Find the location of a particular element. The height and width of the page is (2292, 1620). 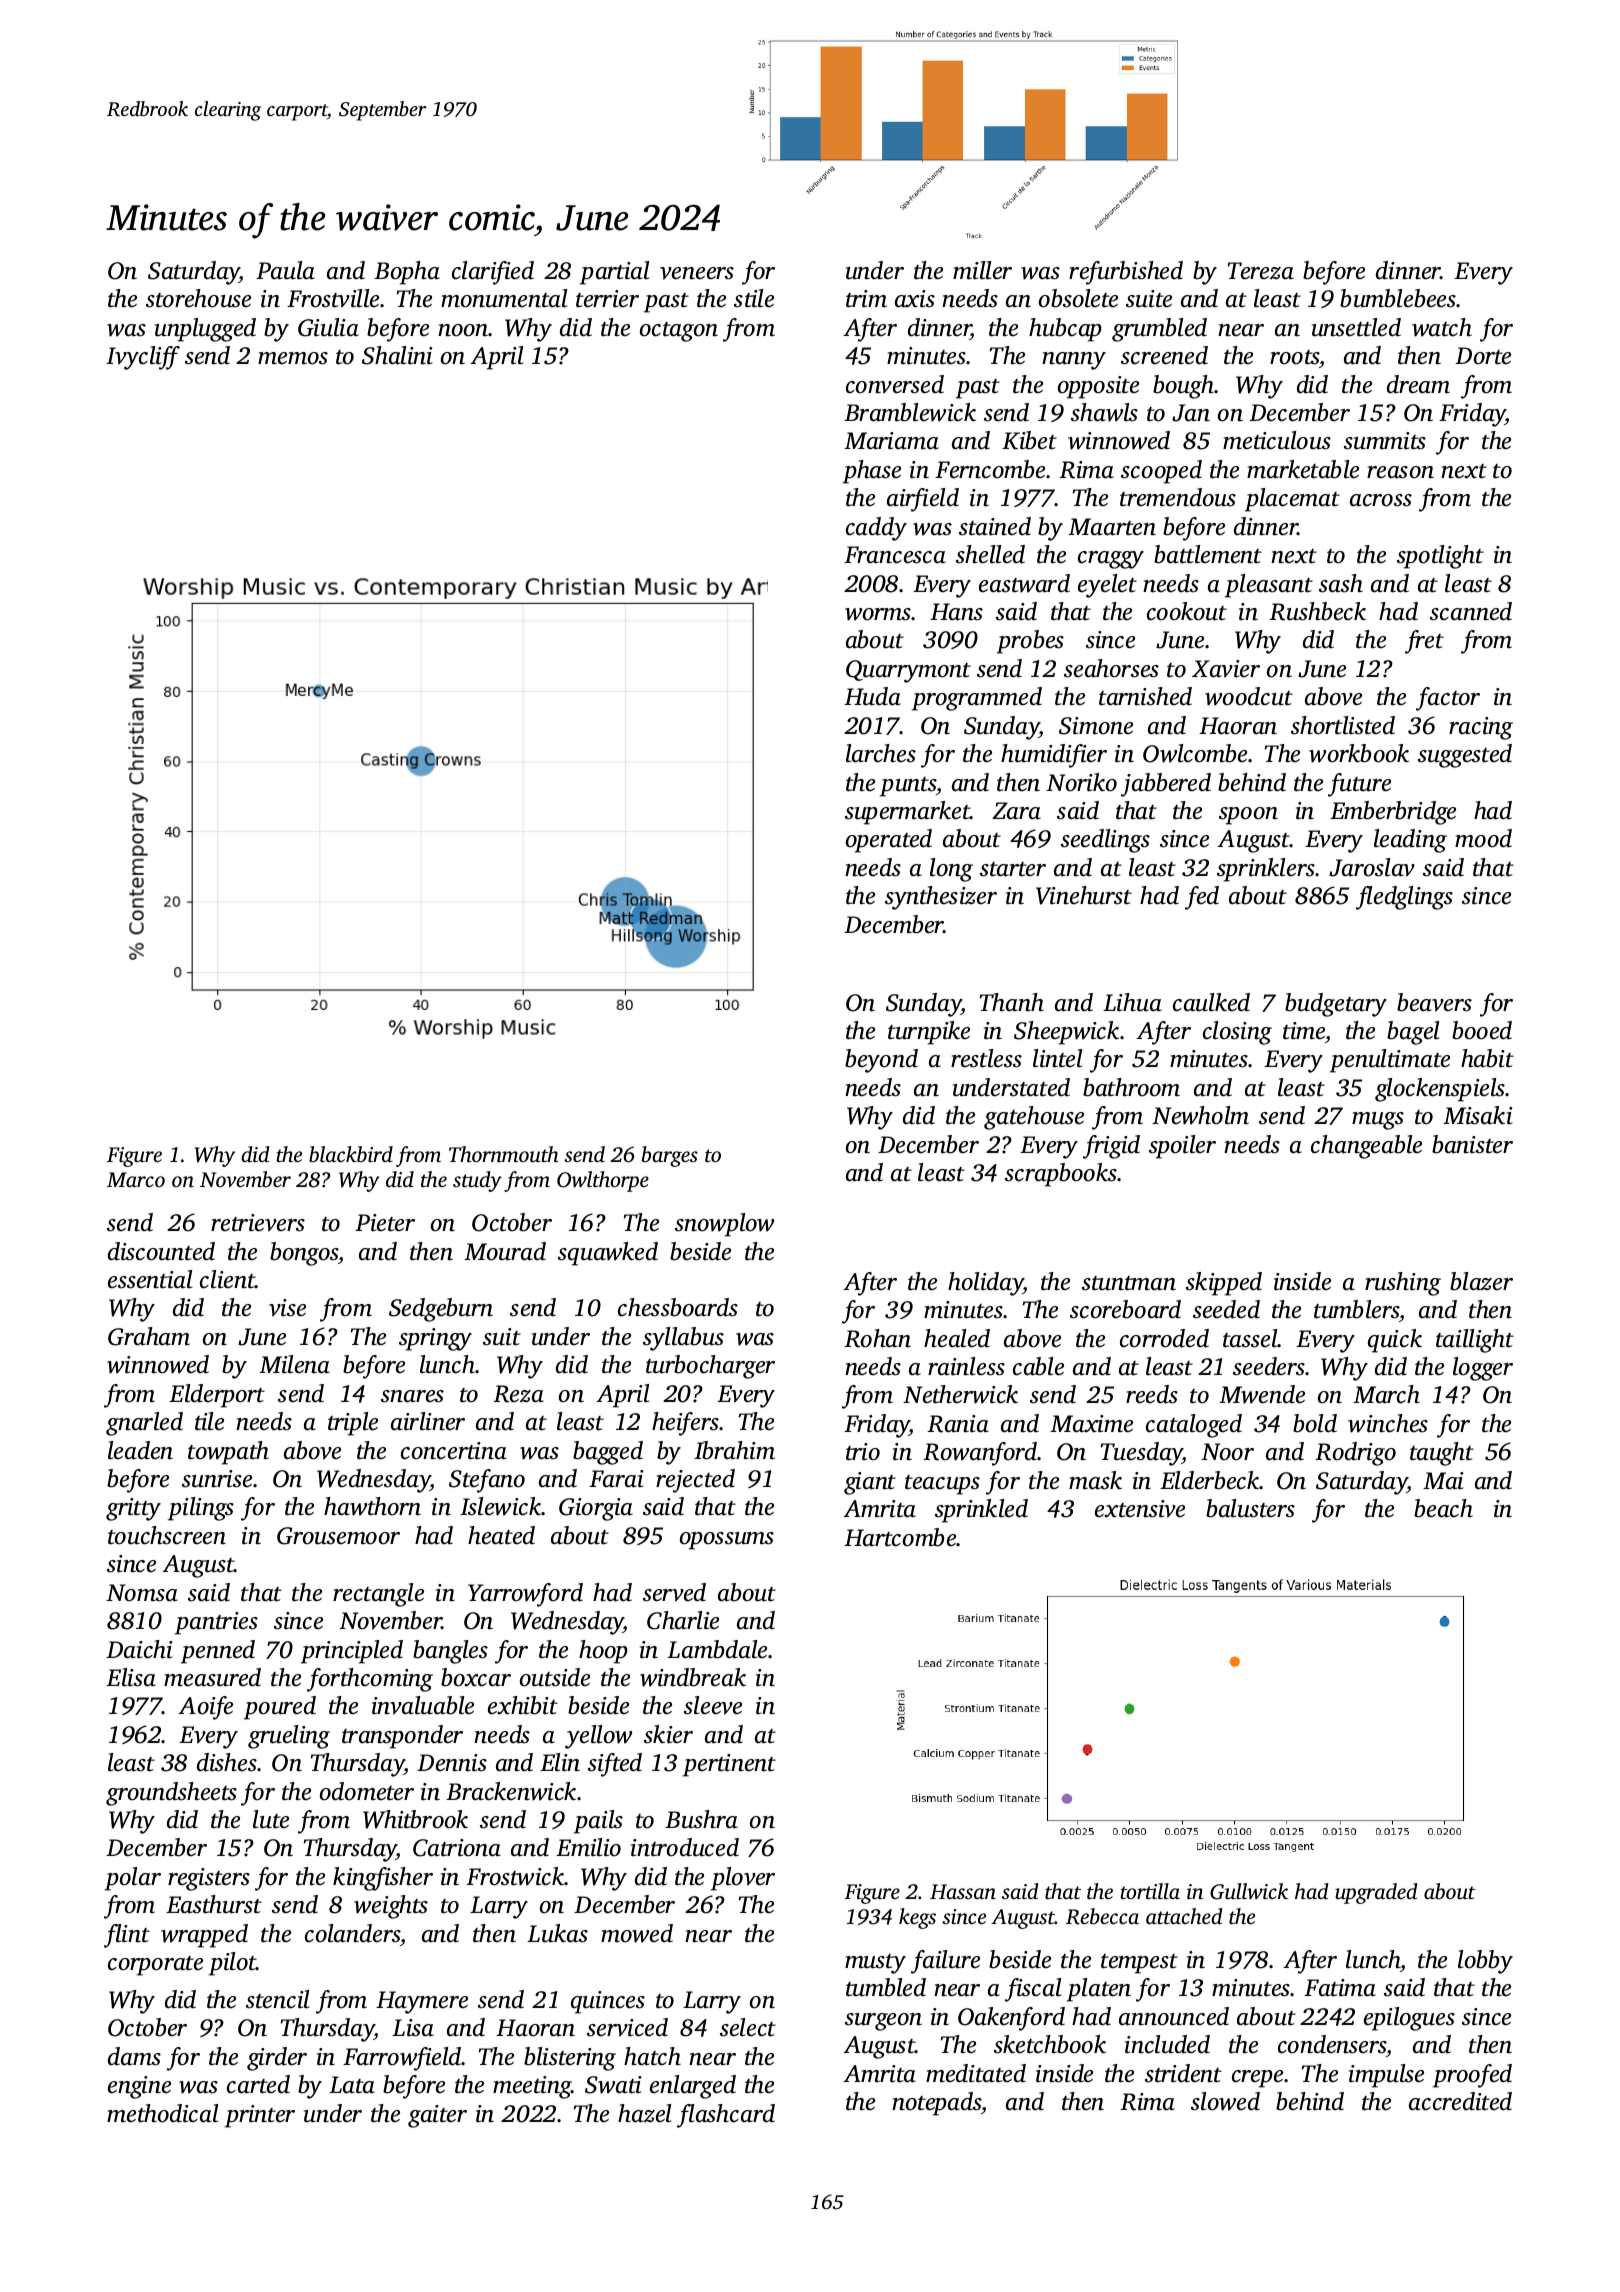

quick is located at coordinates (1395, 1341).
